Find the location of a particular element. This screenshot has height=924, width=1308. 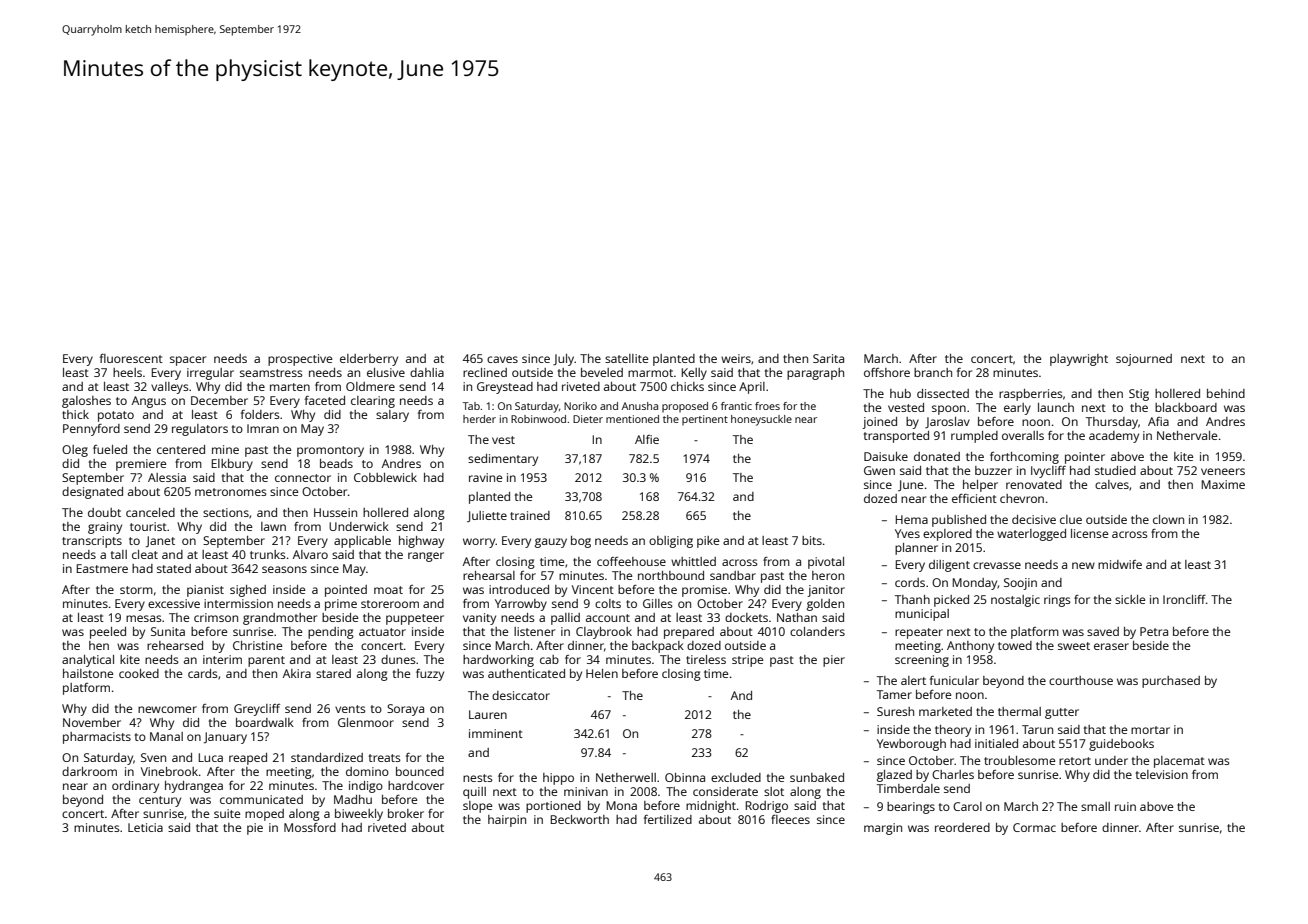

Alfie is located at coordinates (647, 439).
